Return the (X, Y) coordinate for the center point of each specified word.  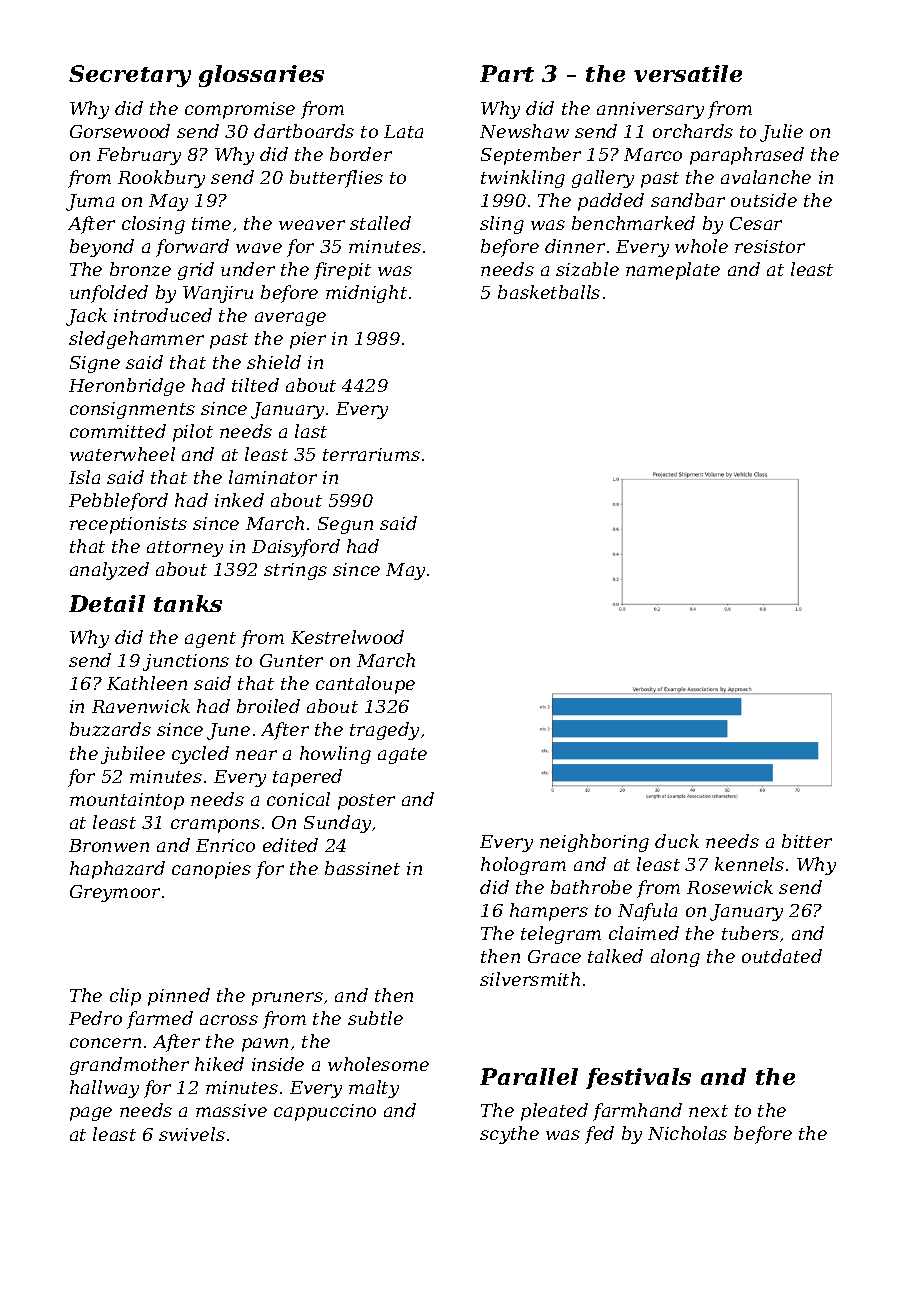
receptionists (128, 525)
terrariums (371, 454)
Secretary (130, 76)
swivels (192, 1134)
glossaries (261, 76)
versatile (688, 73)
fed (599, 1135)
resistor (770, 246)
